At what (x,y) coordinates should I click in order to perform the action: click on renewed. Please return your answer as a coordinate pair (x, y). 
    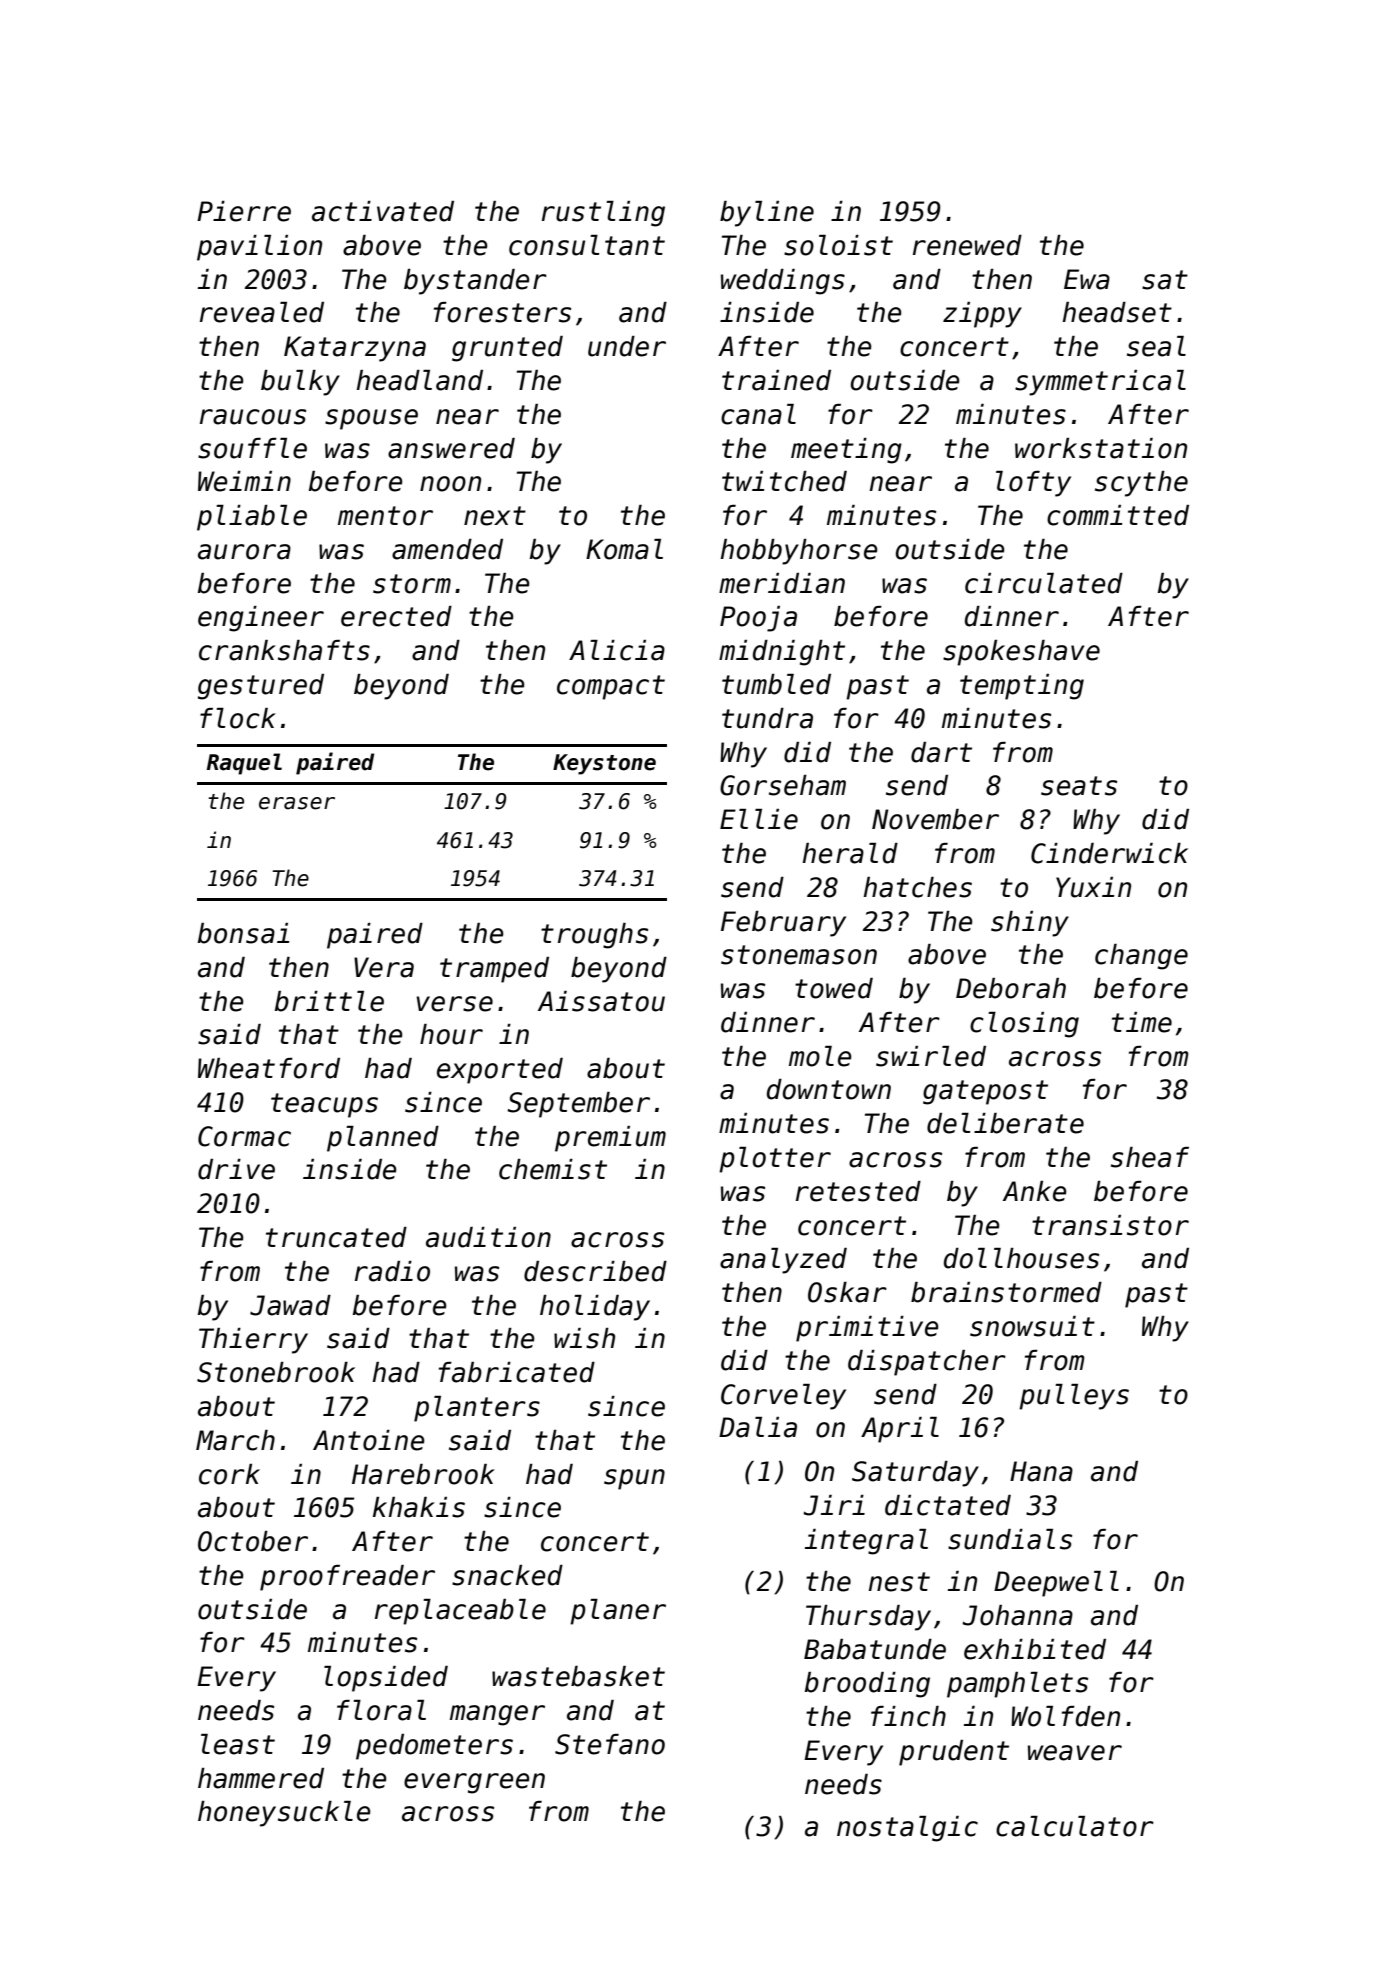
    Looking at the image, I should click on (967, 245).
